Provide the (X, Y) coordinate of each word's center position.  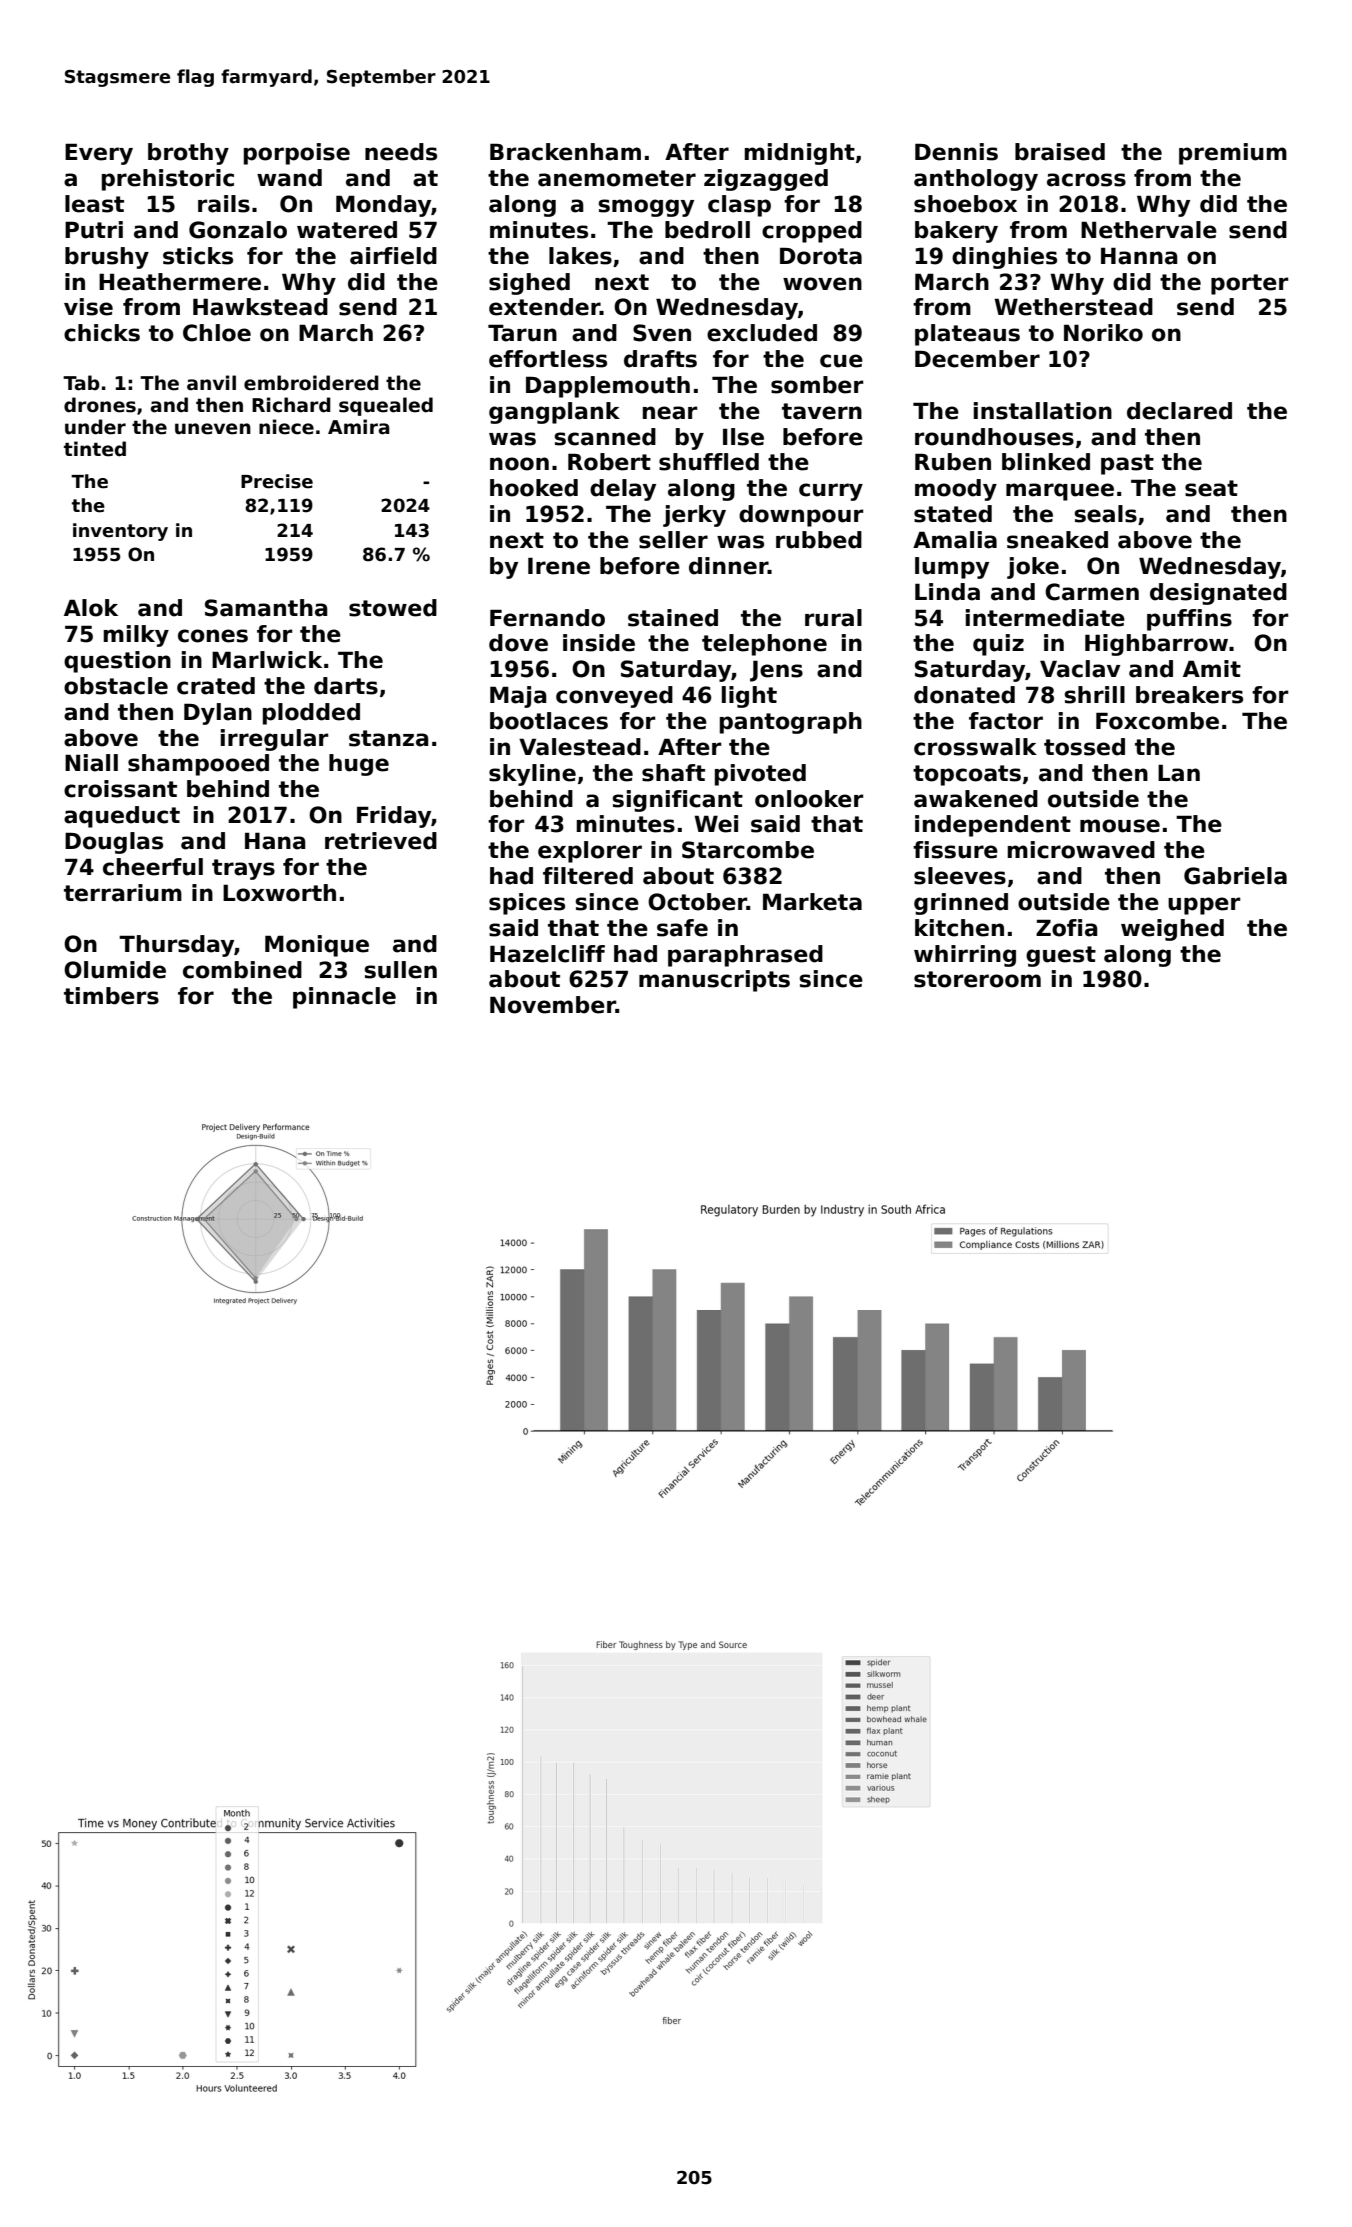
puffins (1189, 620)
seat (1211, 488)
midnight (799, 154)
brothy (188, 154)
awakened (976, 799)
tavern (822, 411)
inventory (120, 532)
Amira (359, 427)
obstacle (116, 686)
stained (673, 618)
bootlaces (549, 721)
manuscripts (714, 981)
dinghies (1004, 258)
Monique (317, 946)
